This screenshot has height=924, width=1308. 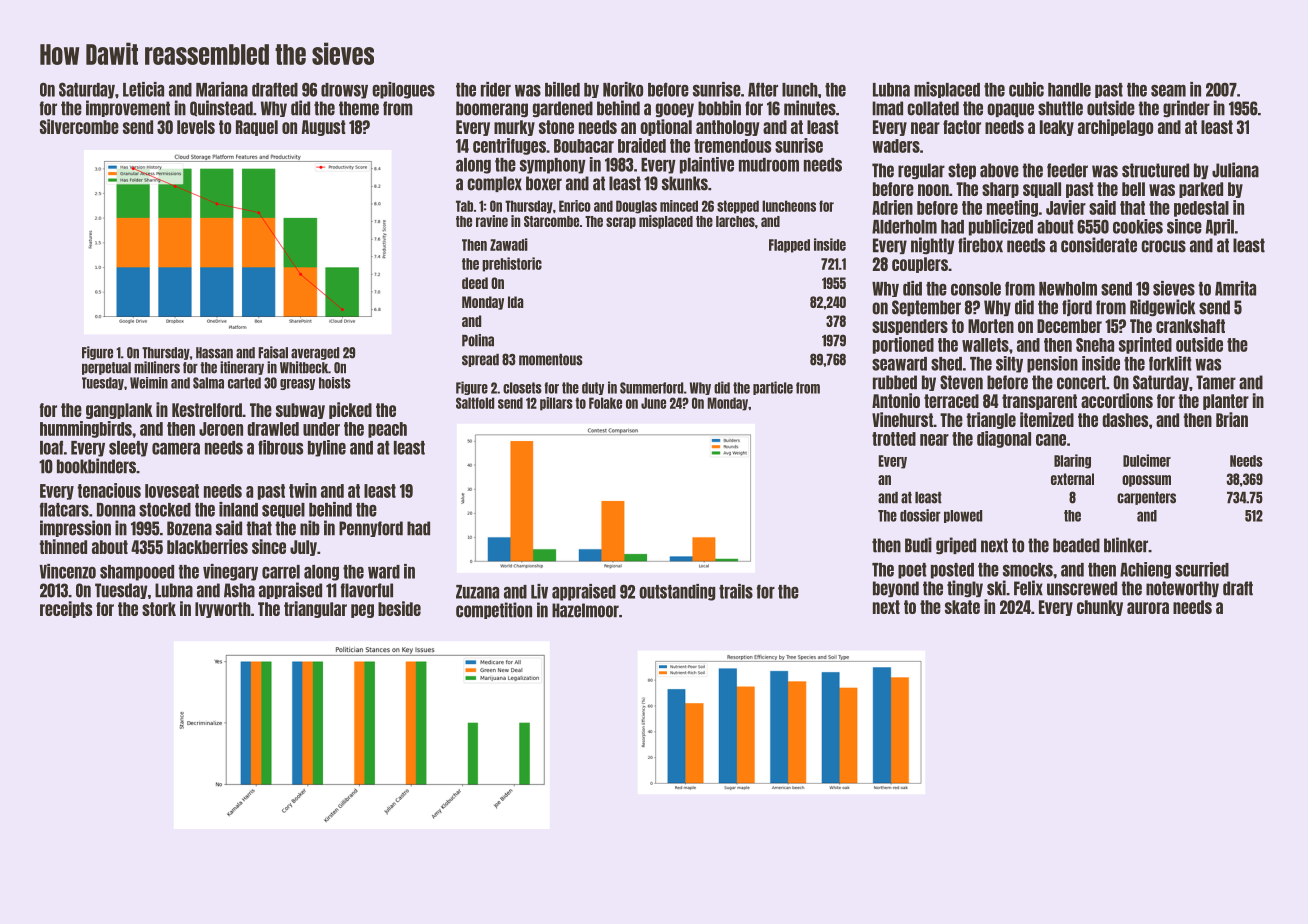 I want to click on meeting, so click(x=1012, y=208).
